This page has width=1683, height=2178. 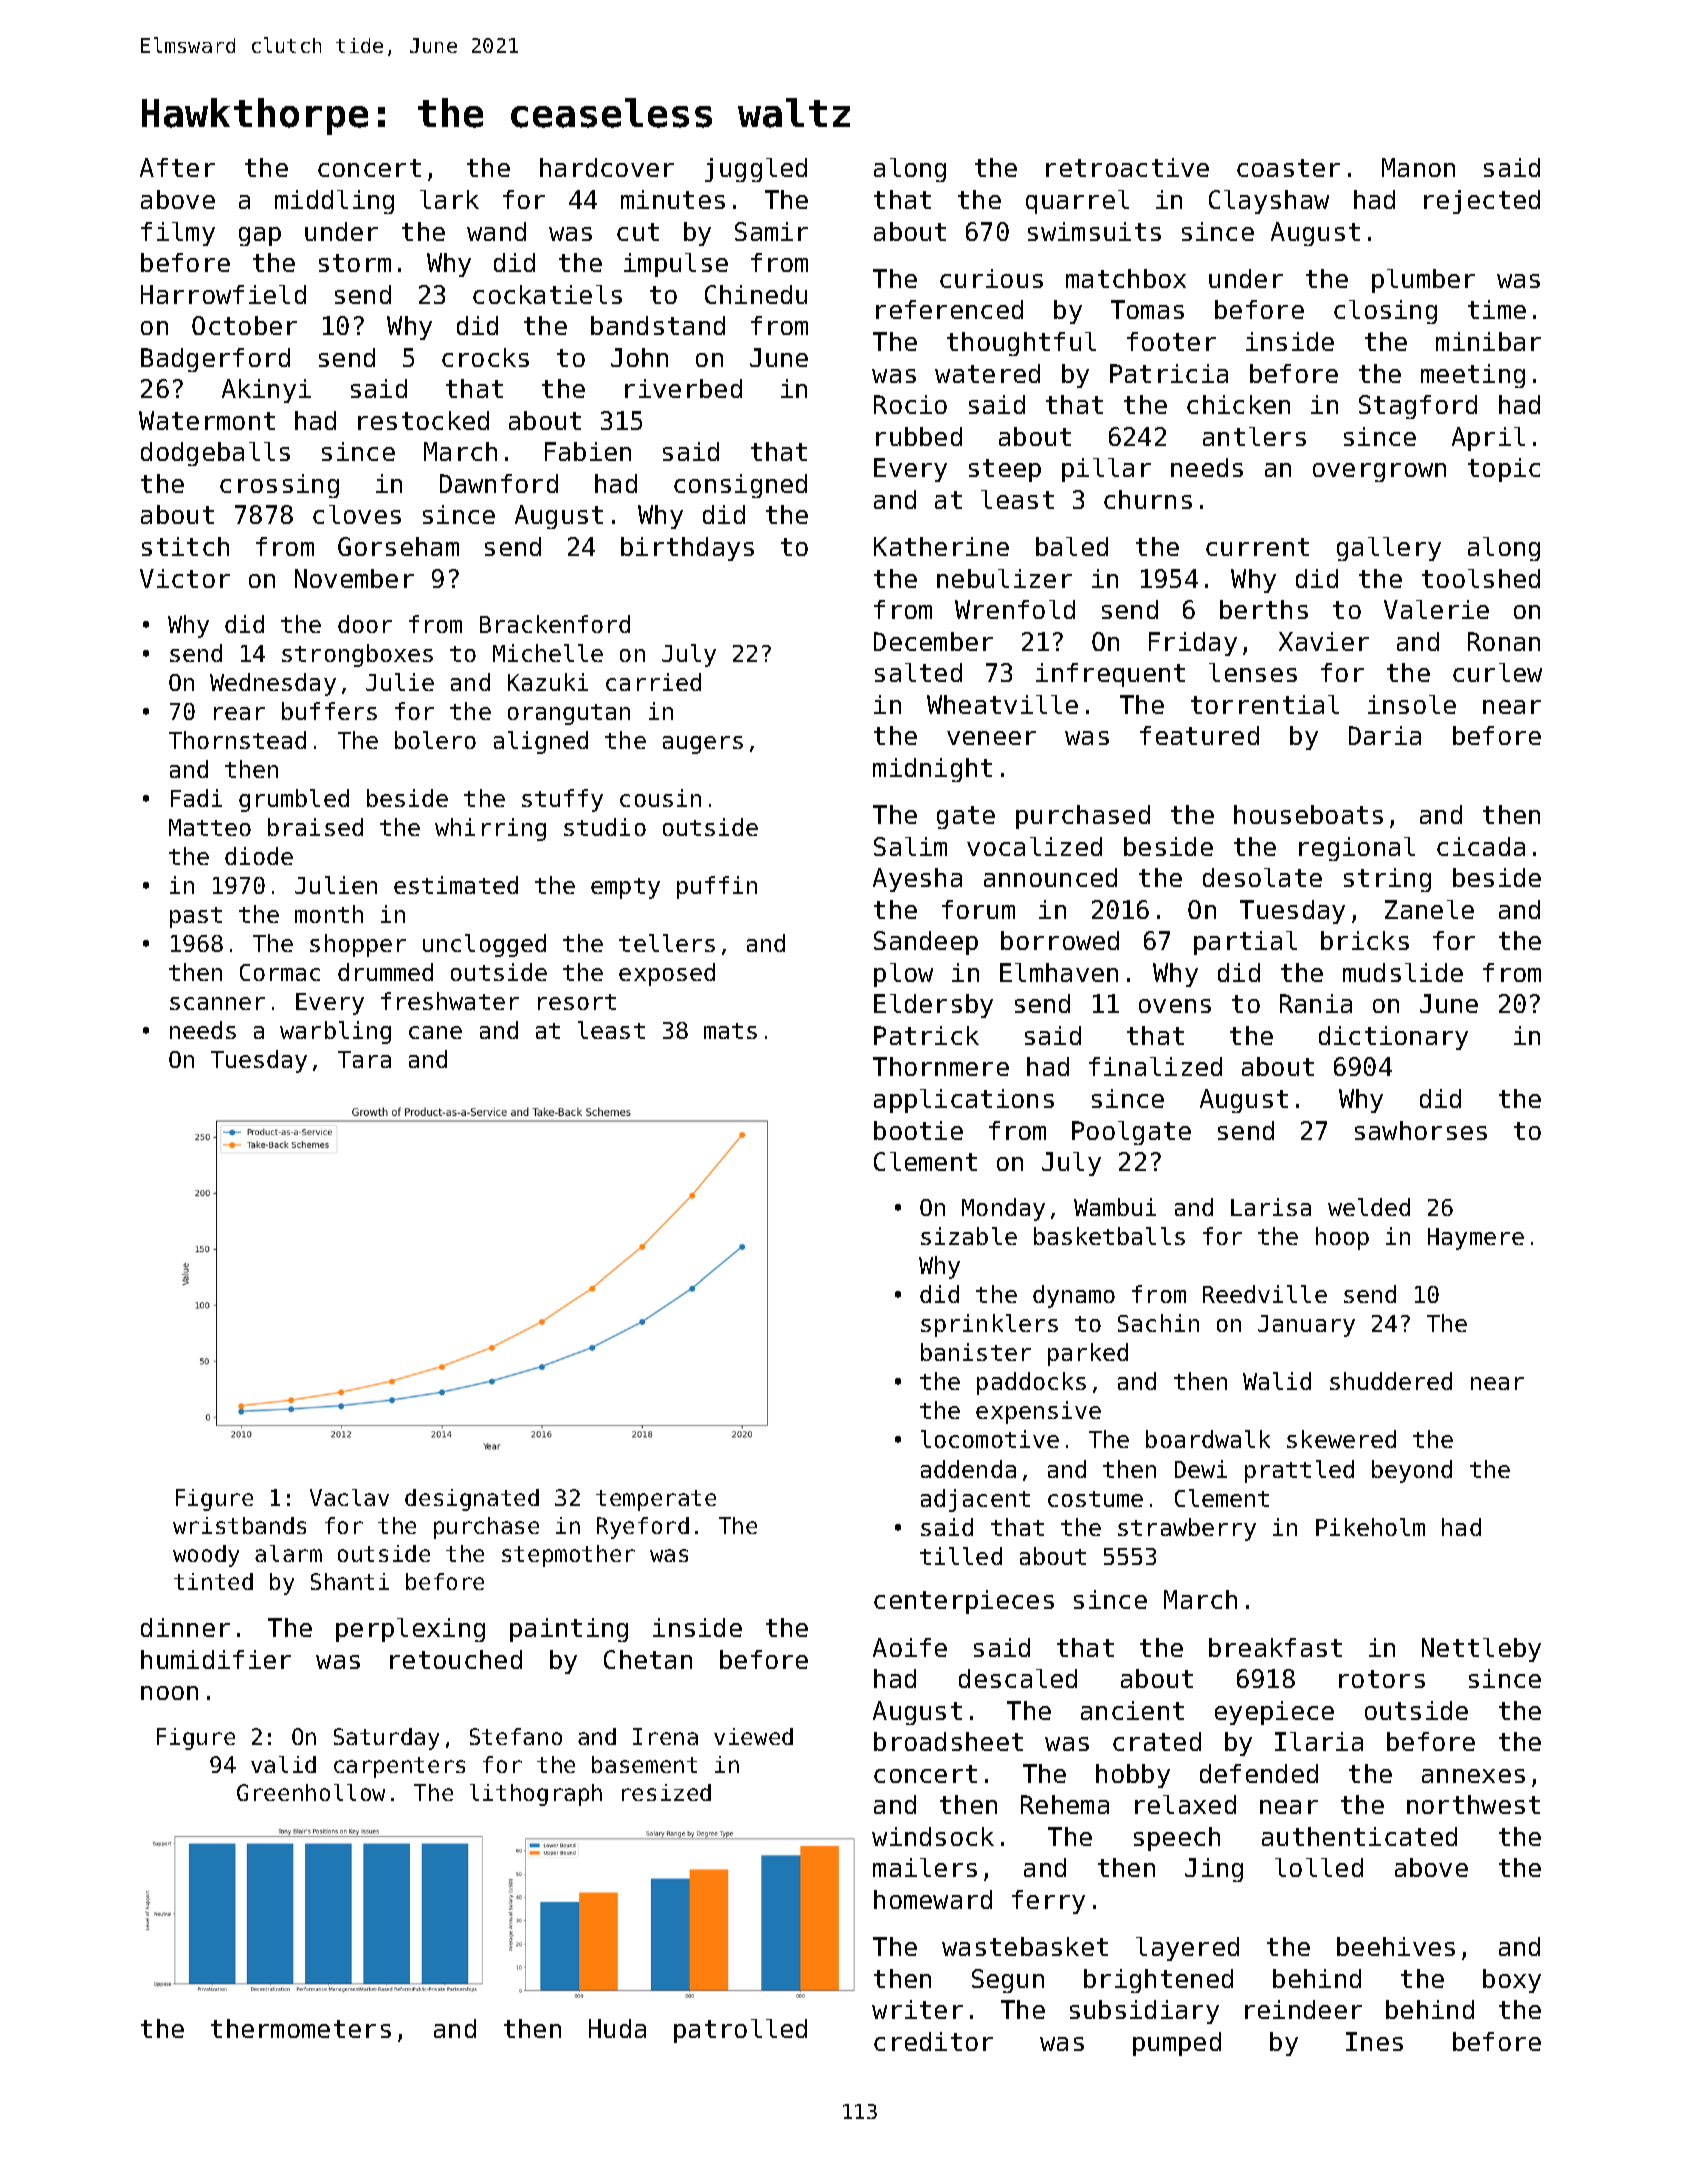 I want to click on juggled, so click(x=756, y=170).
